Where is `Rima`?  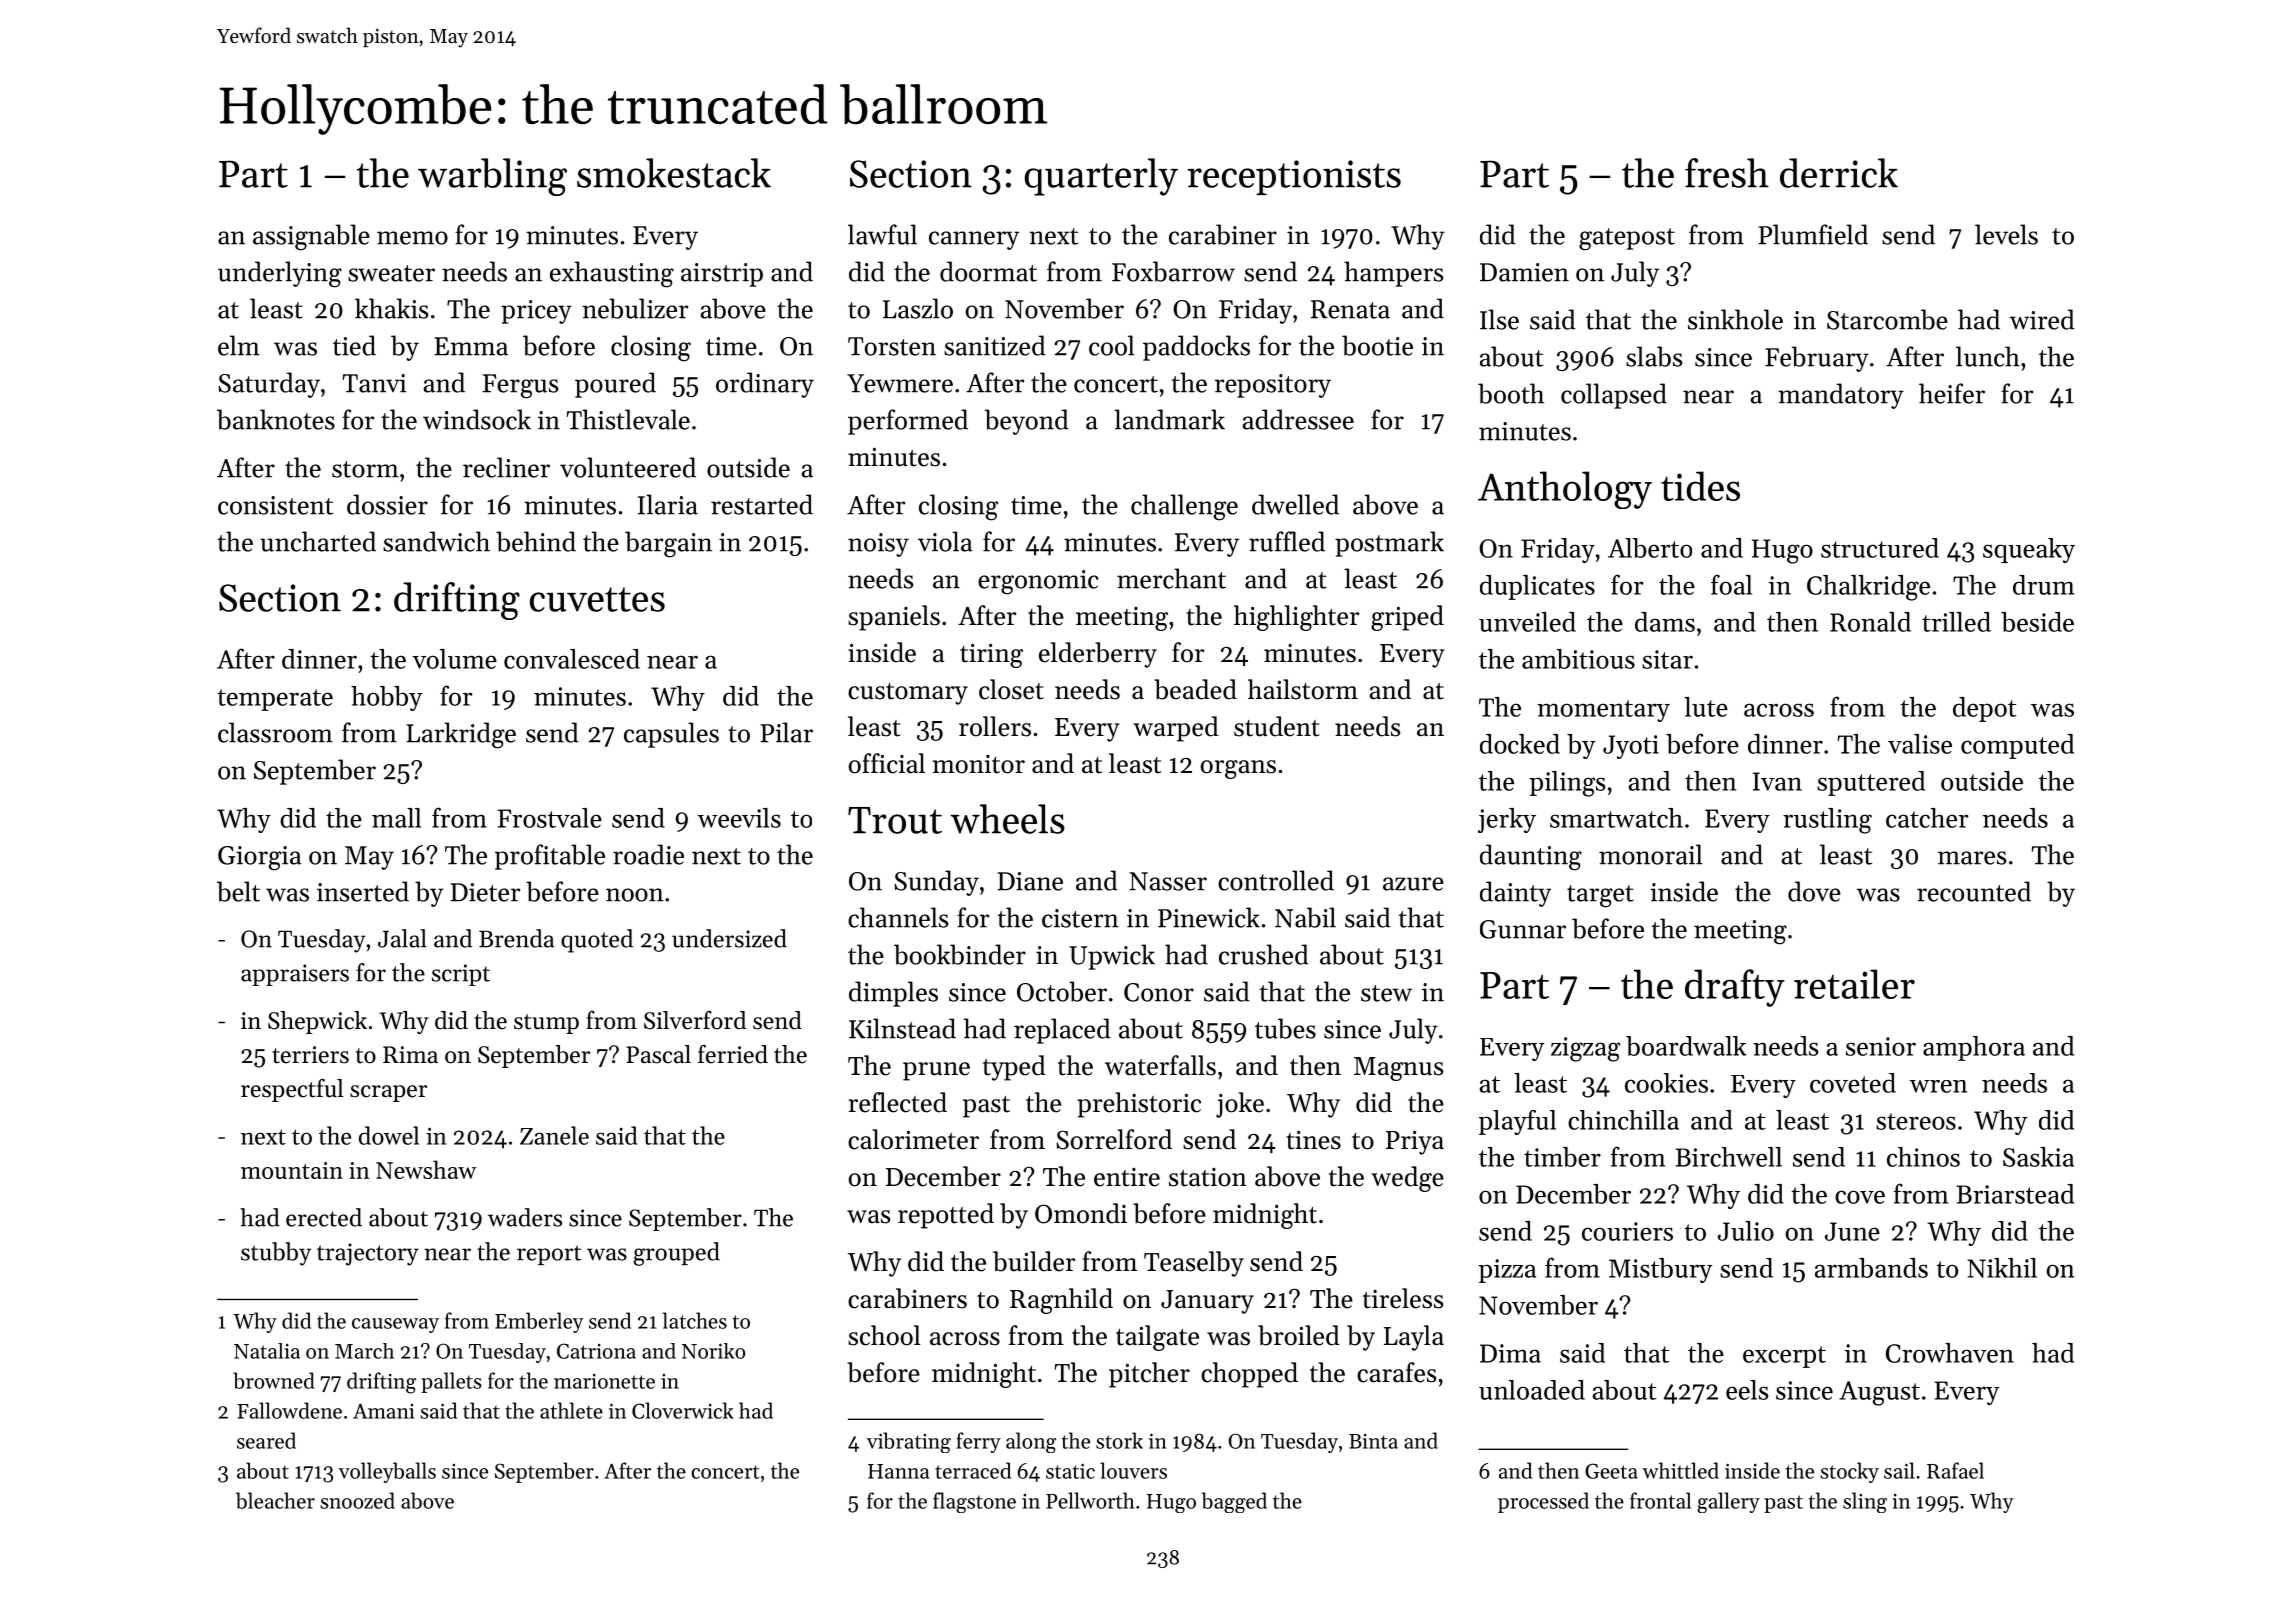 Rima is located at coordinates (410, 1054).
